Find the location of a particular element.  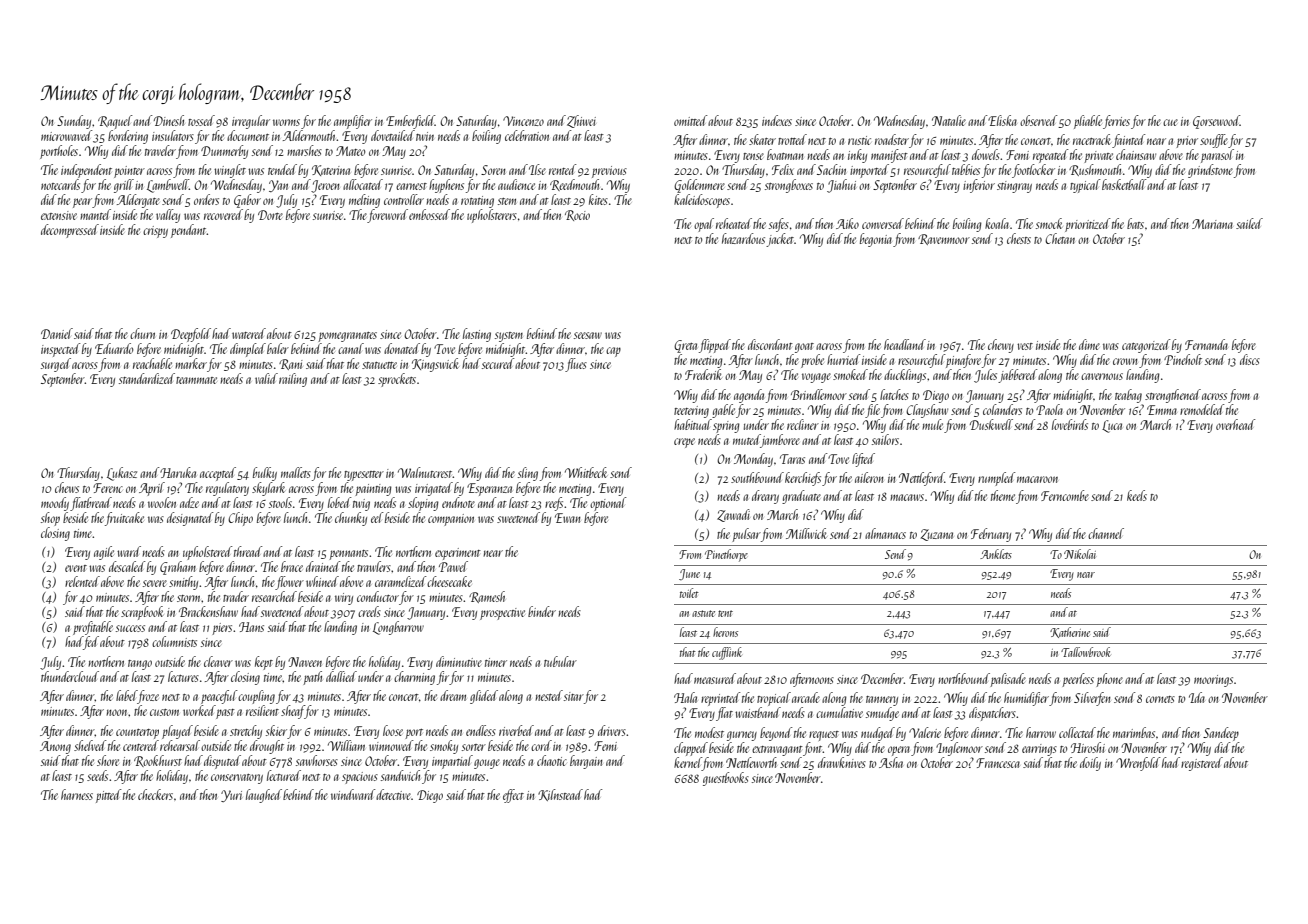

standardized is located at coordinates (147, 378).
